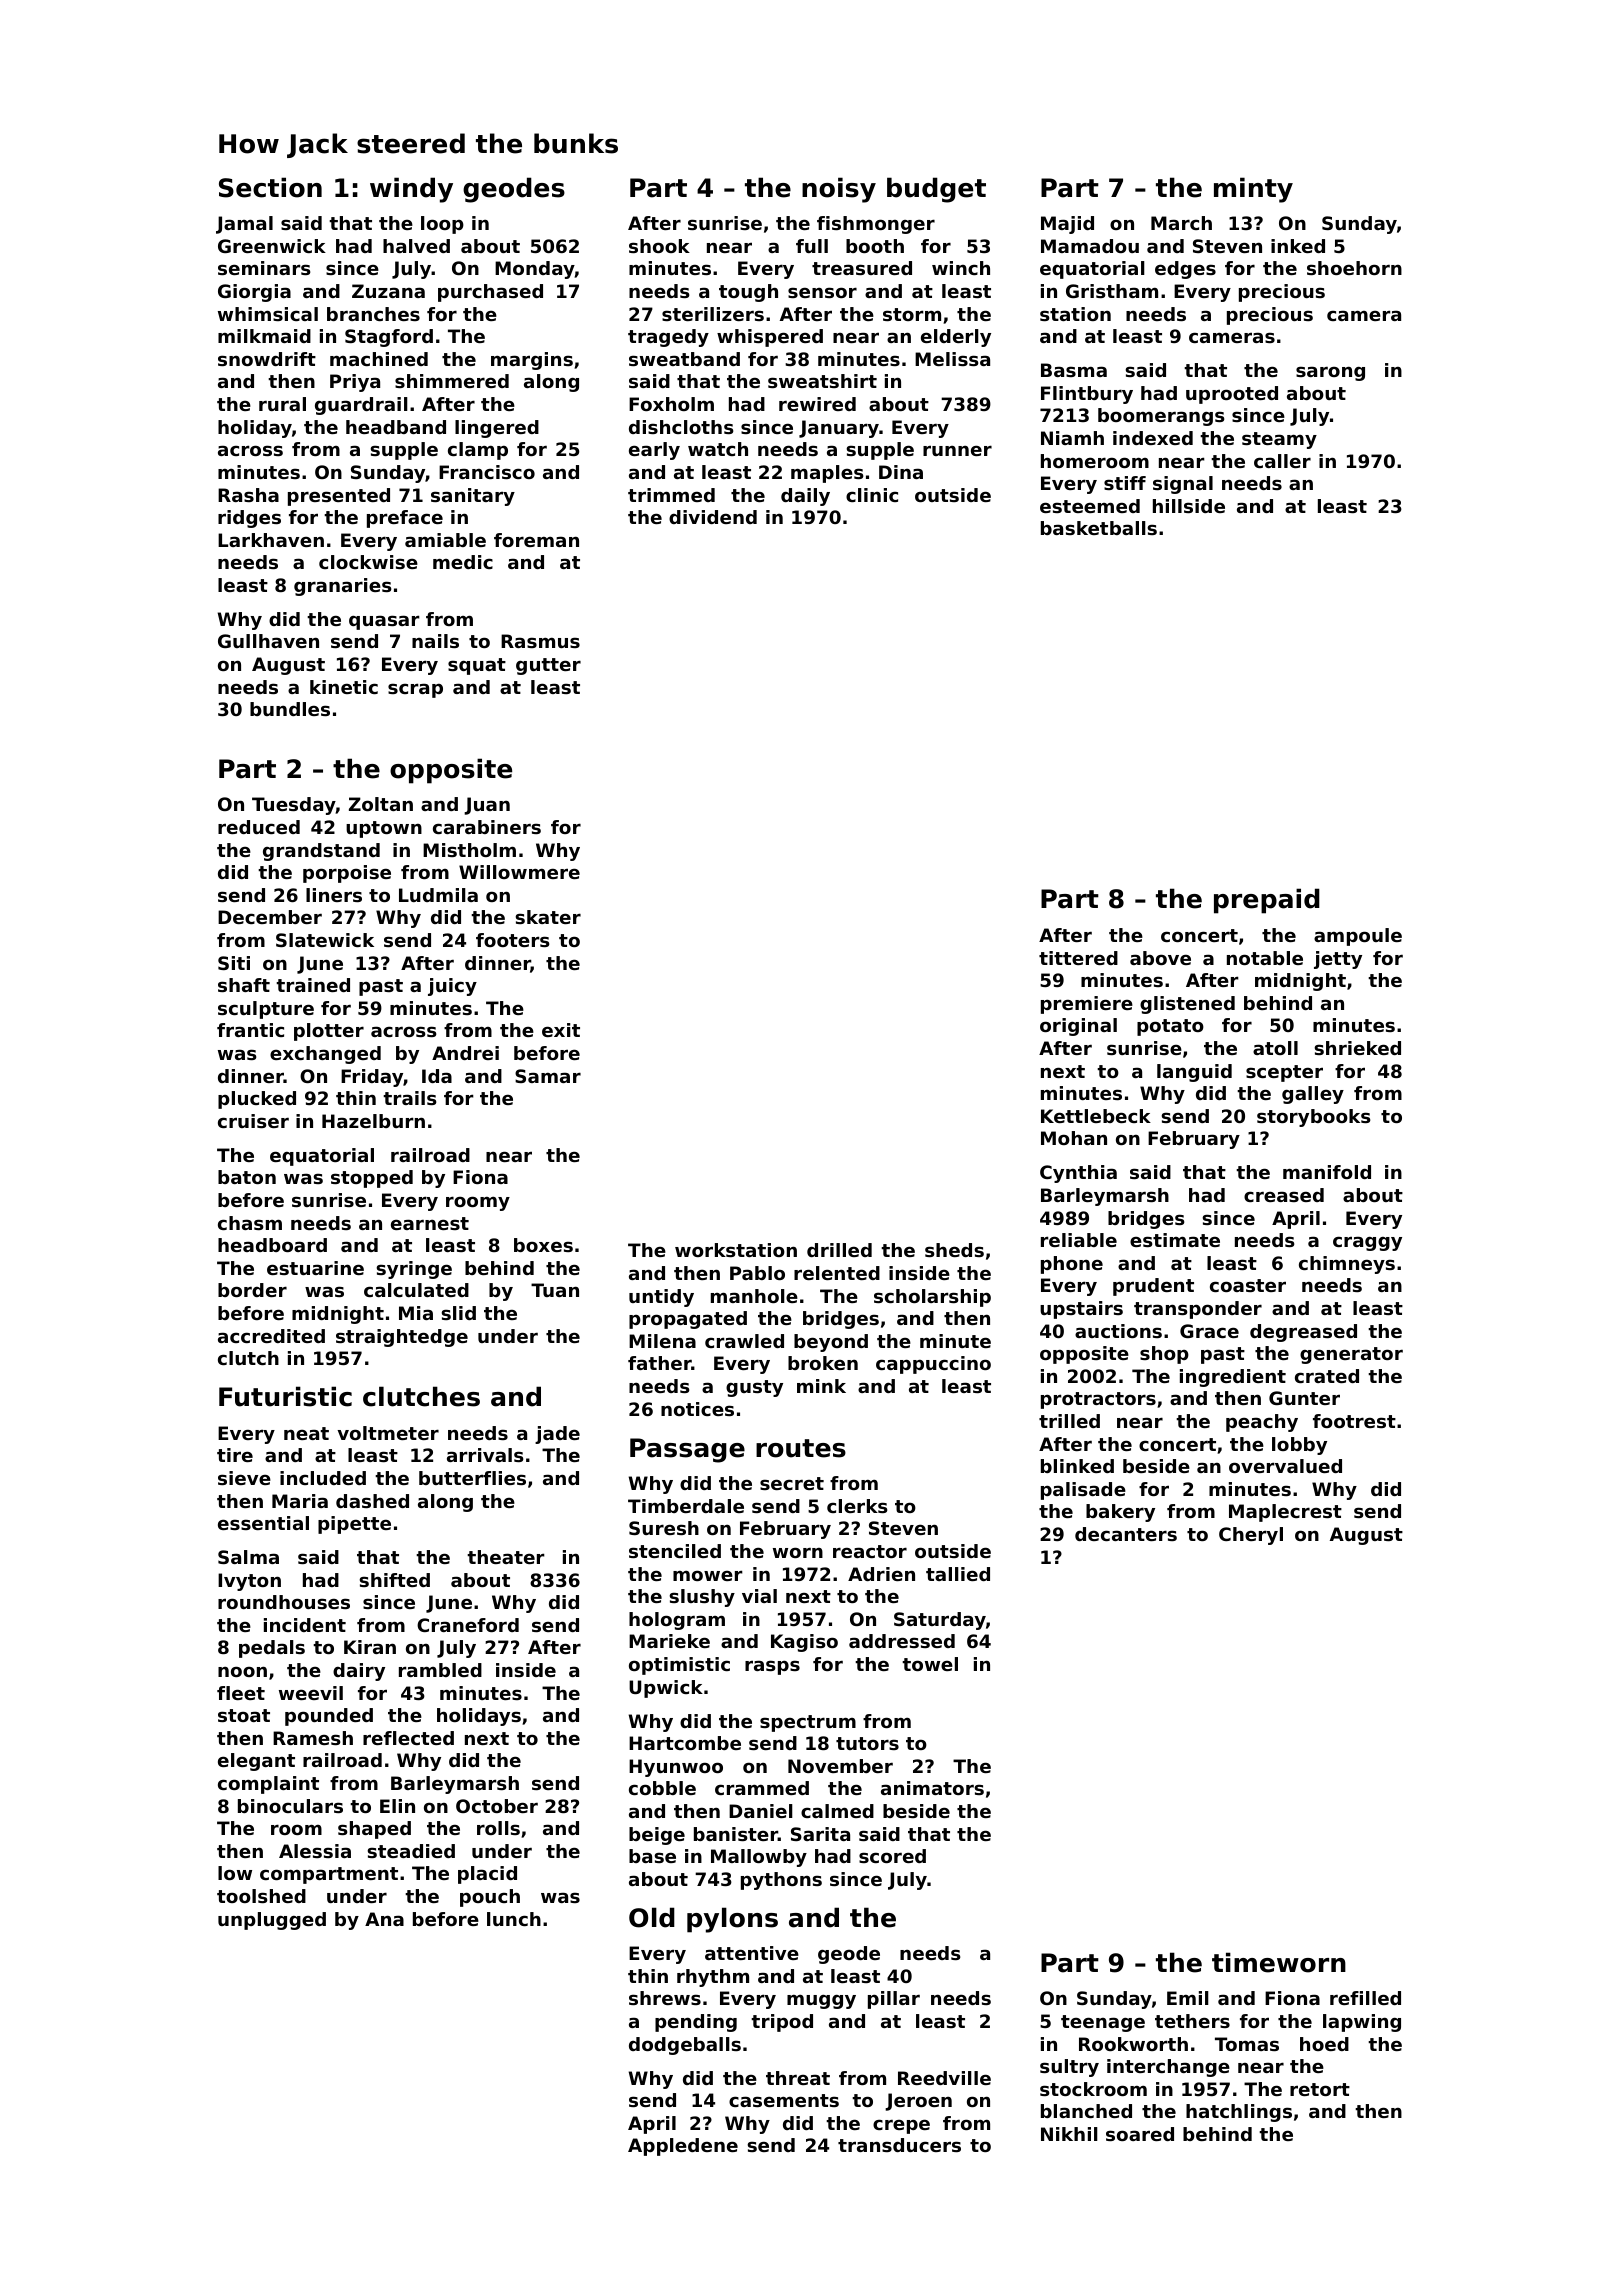 The image size is (1620, 2292). What do you see at coordinates (872, 495) in the document?
I see `clinic` at bounding box center [872, 495].
